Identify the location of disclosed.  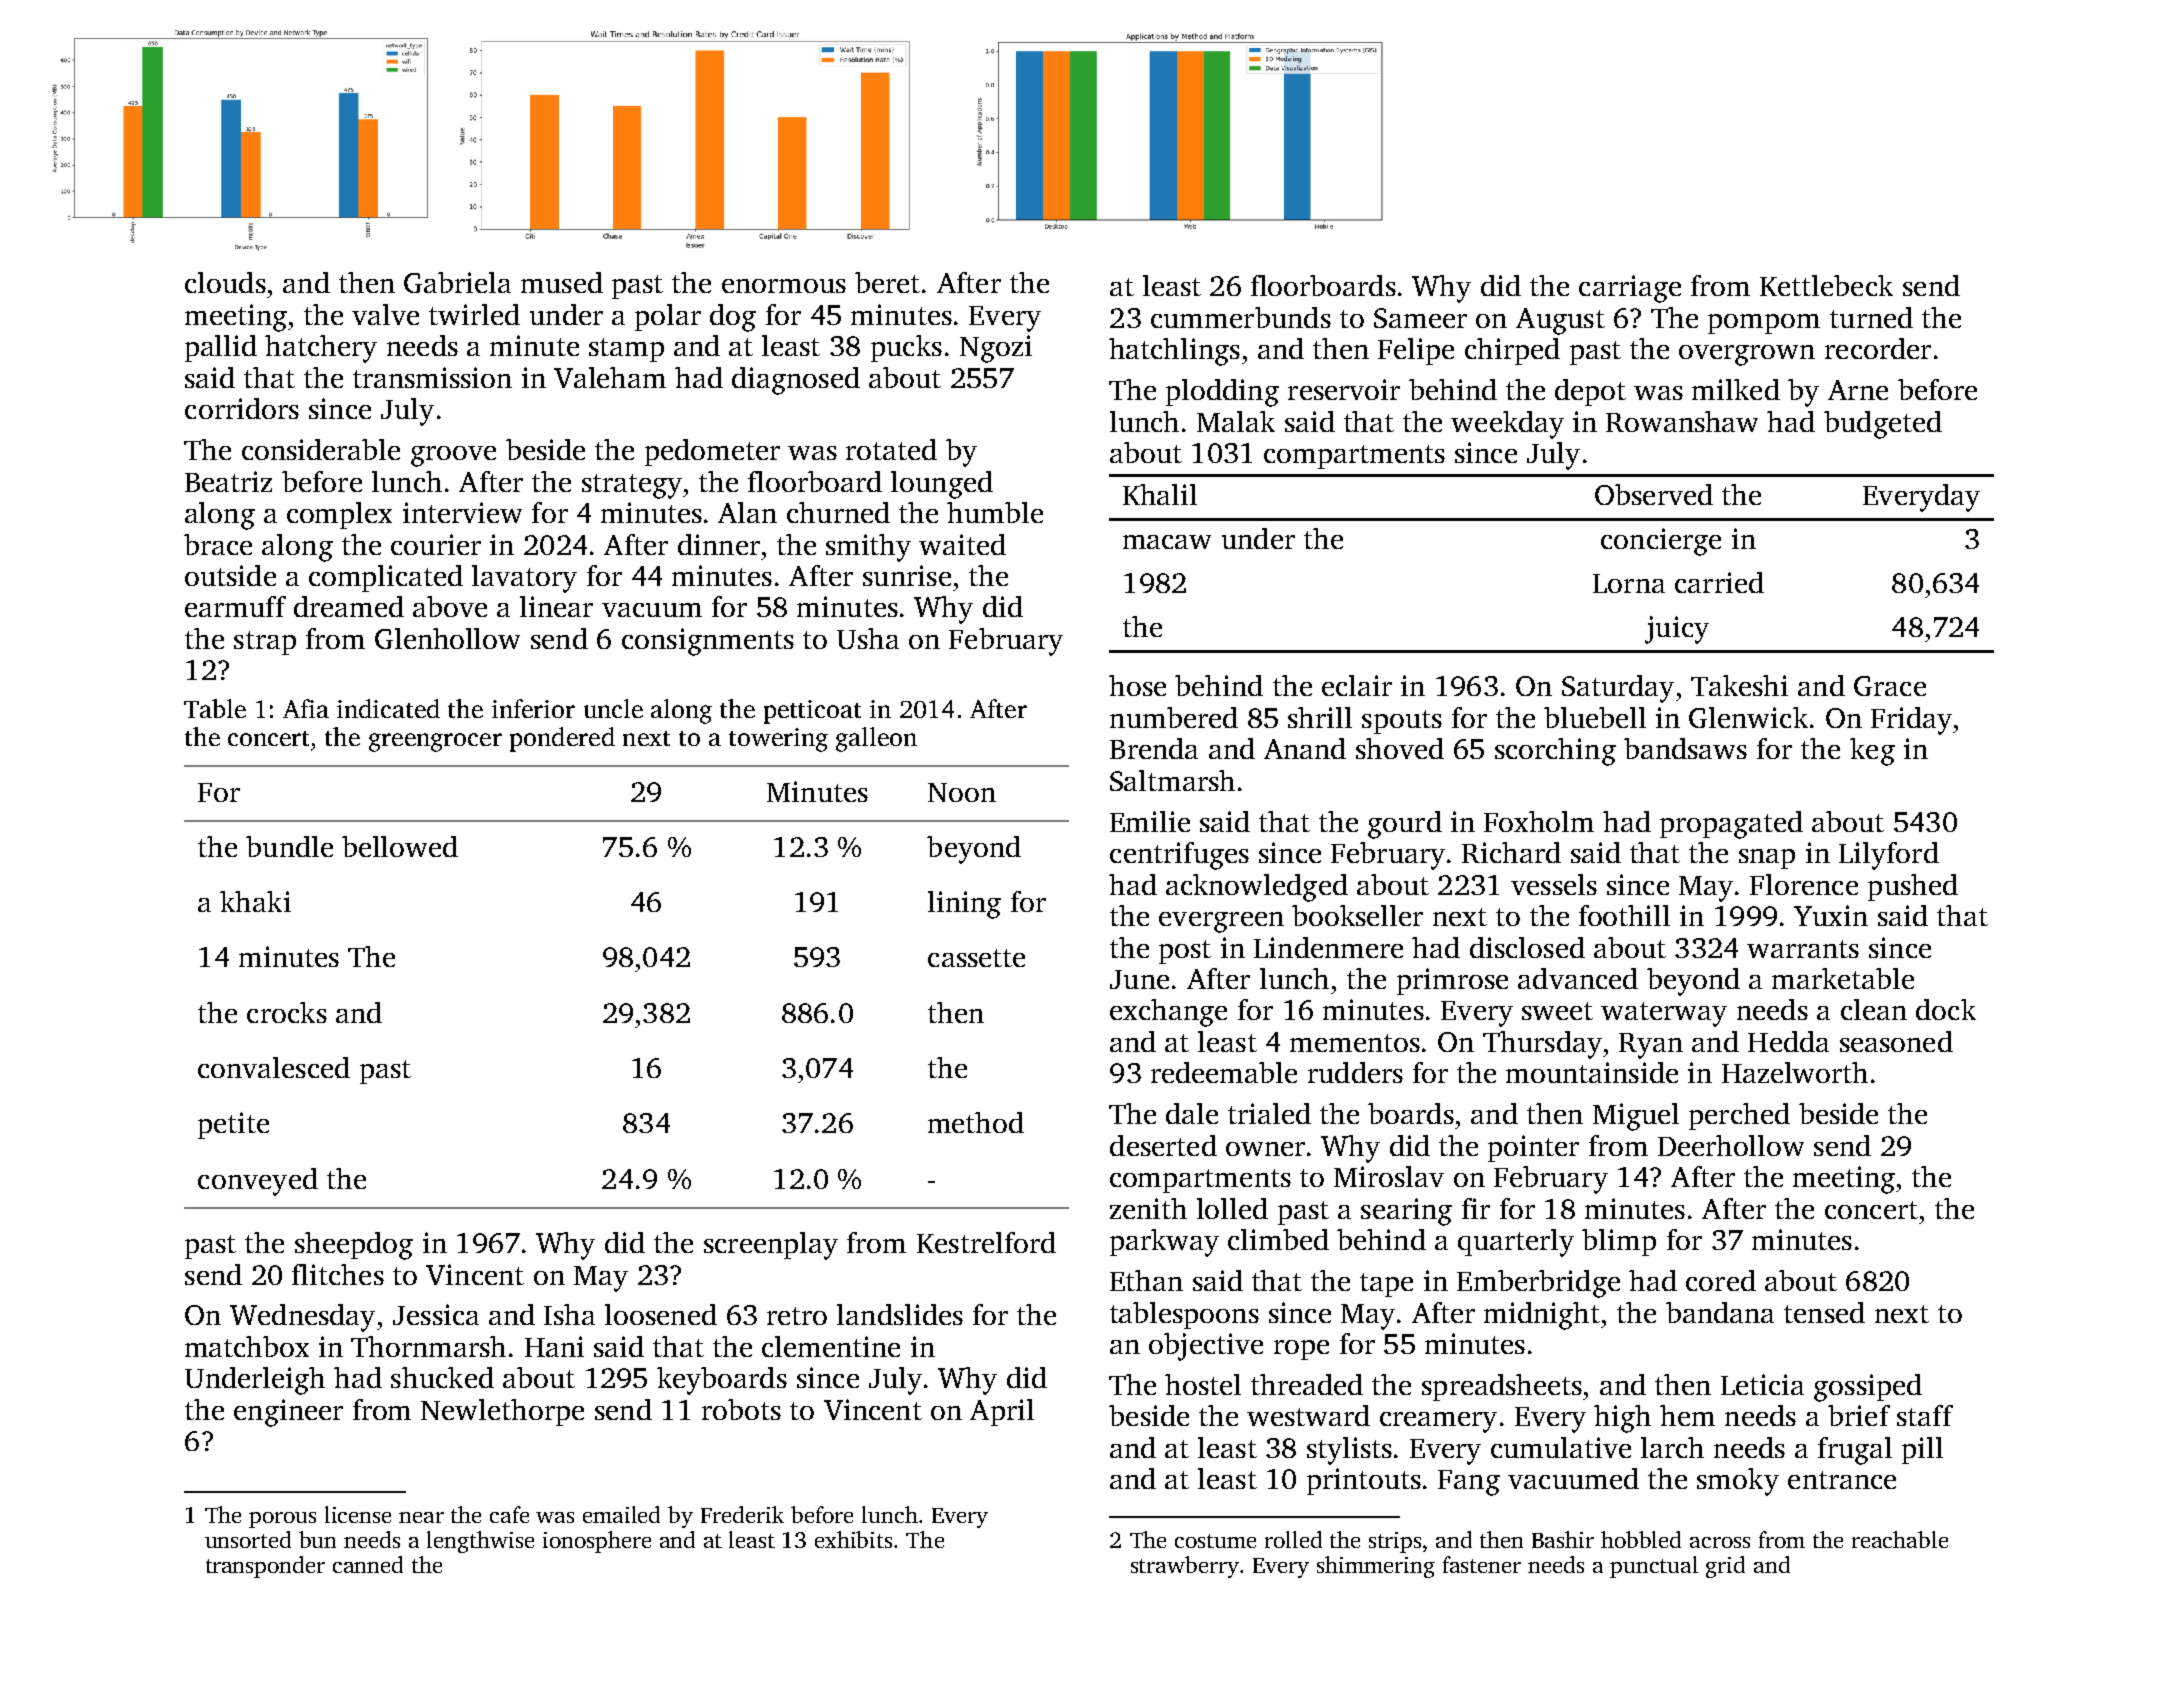
(1527, 947).
